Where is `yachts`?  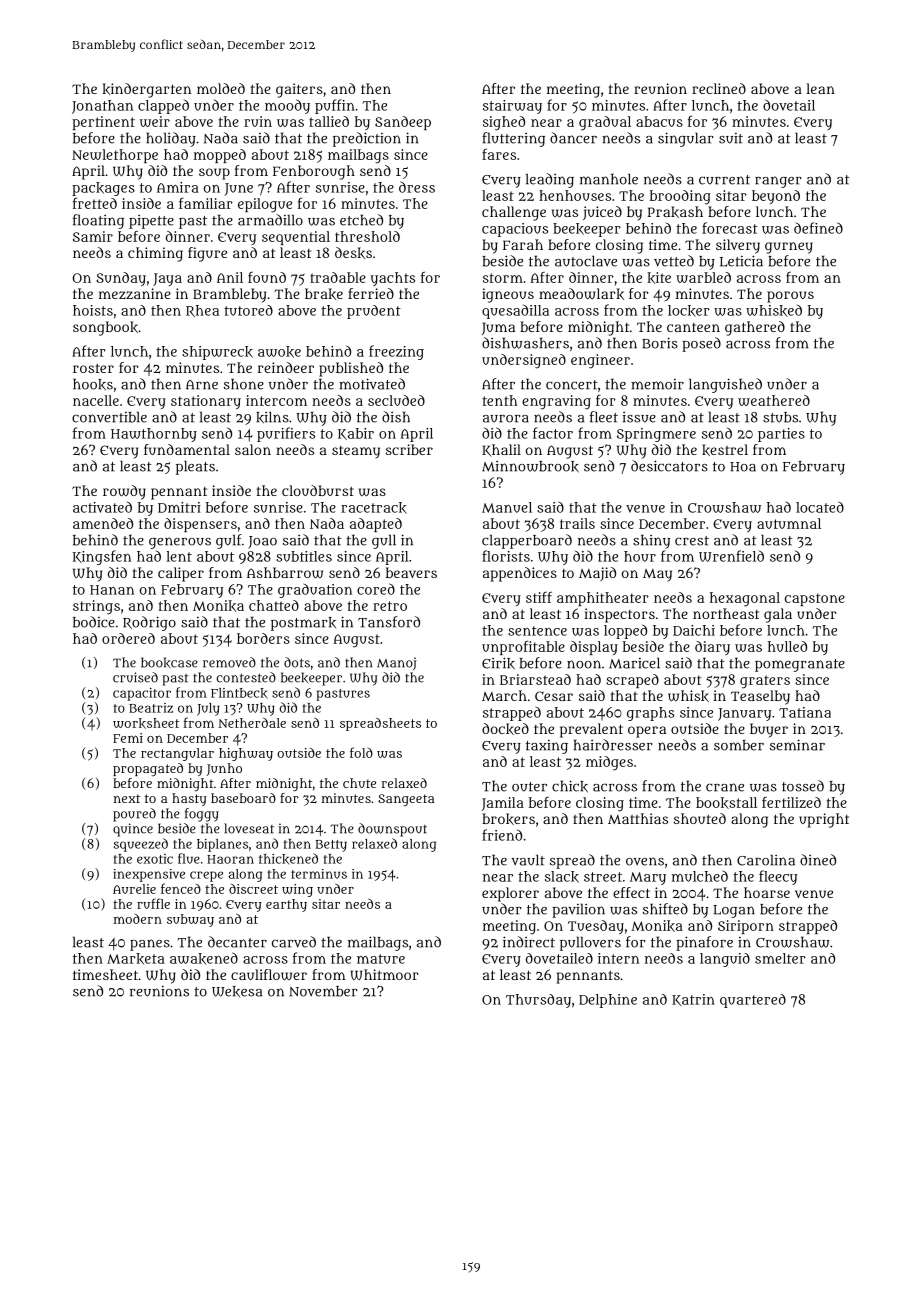 yachts is located at coordinates (392, 279).
